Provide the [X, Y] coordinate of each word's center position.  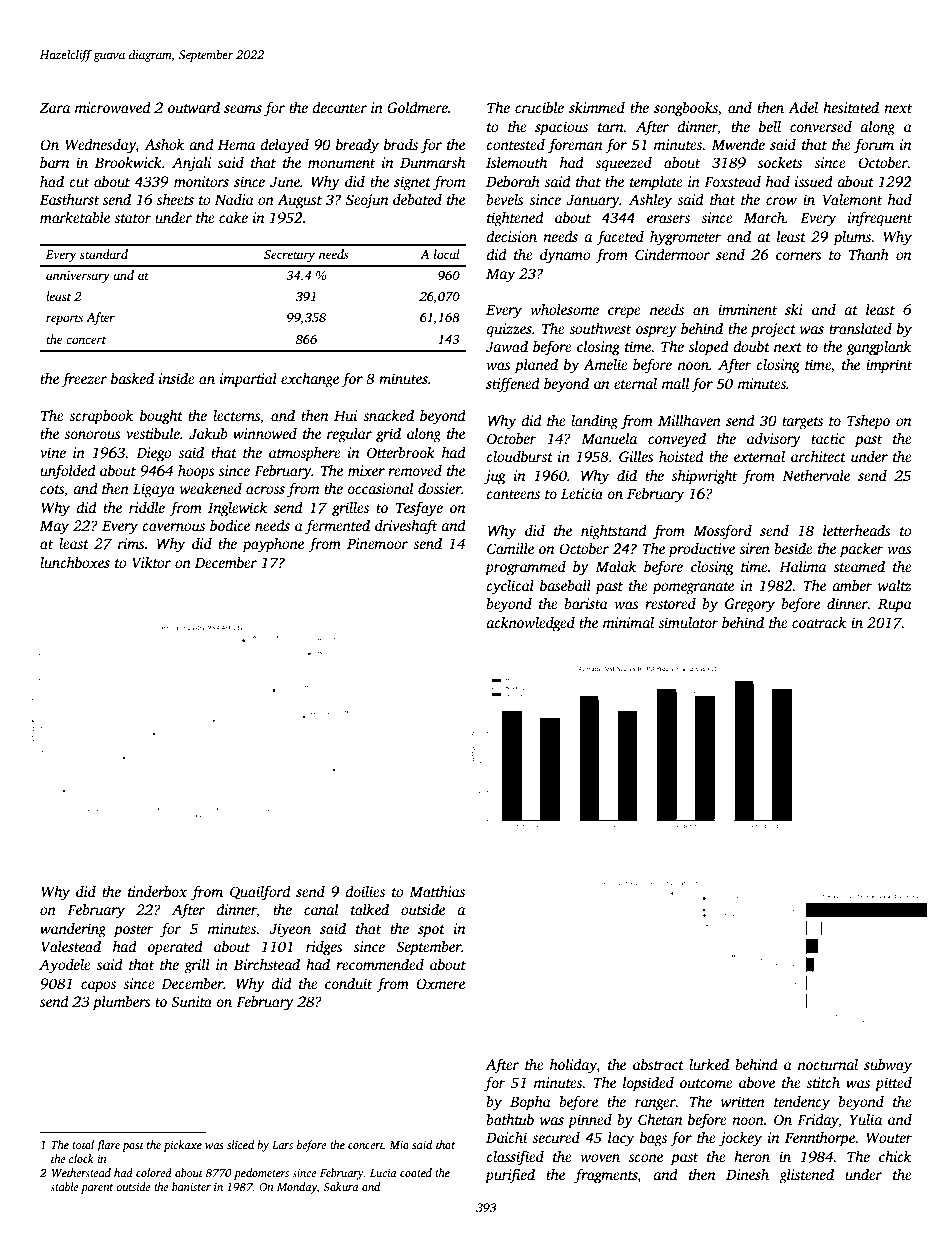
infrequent [880, 219]
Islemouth [516, 162]
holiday [573, 1066]
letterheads [857, 530]
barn [54, 162]
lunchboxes [75, 562]
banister [191, 1186]
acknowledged [530, 624]
